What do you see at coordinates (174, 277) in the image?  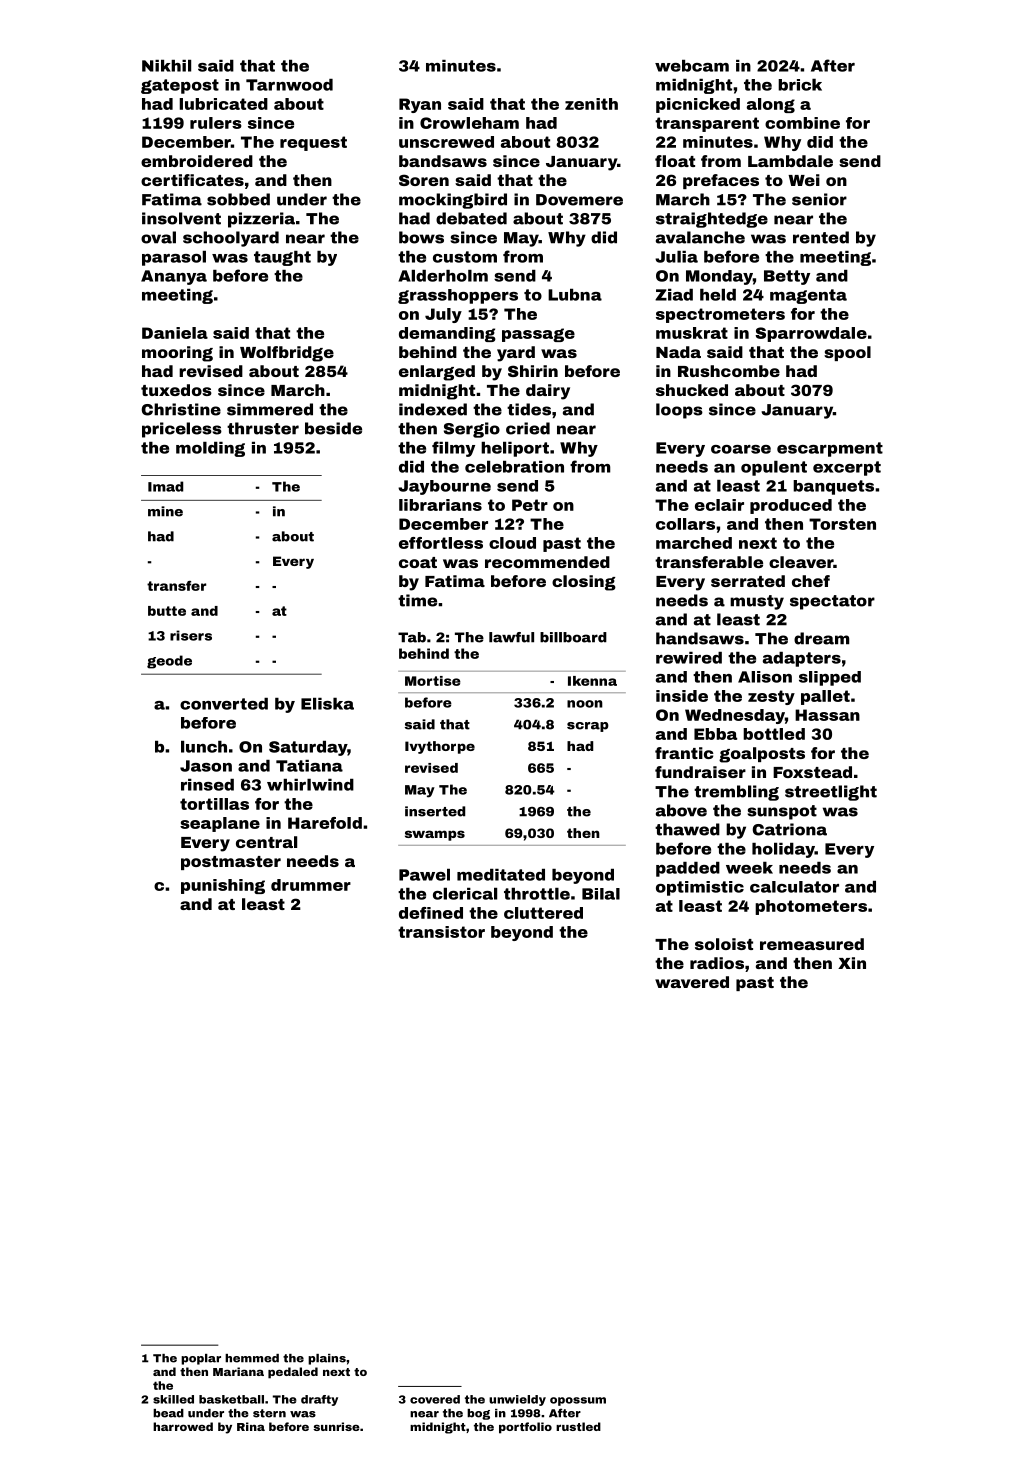 I see `Ananya` at bounding box center [174, 277].
